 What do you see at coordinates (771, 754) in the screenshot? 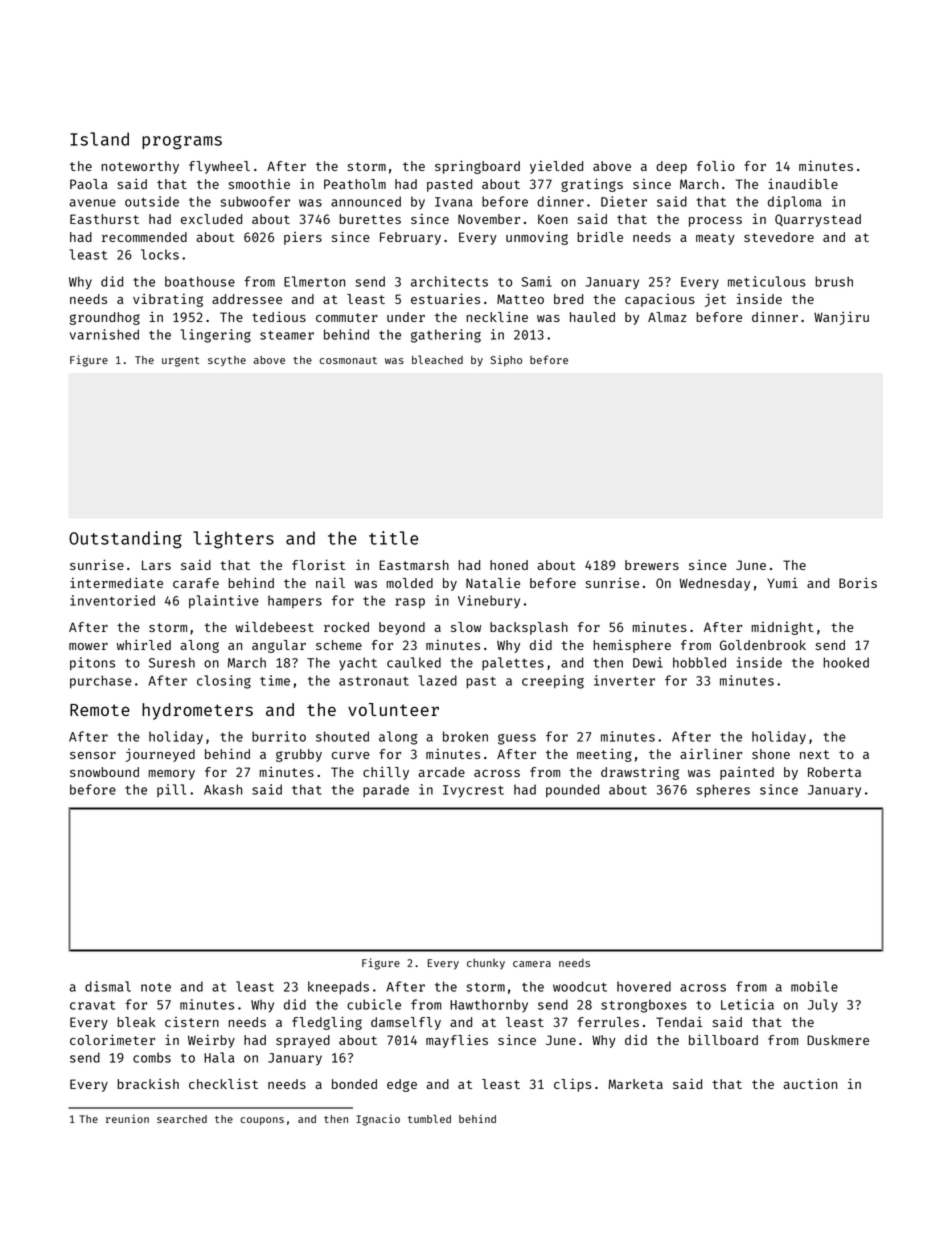
I see `shone` at bounding box center [771, 754].
